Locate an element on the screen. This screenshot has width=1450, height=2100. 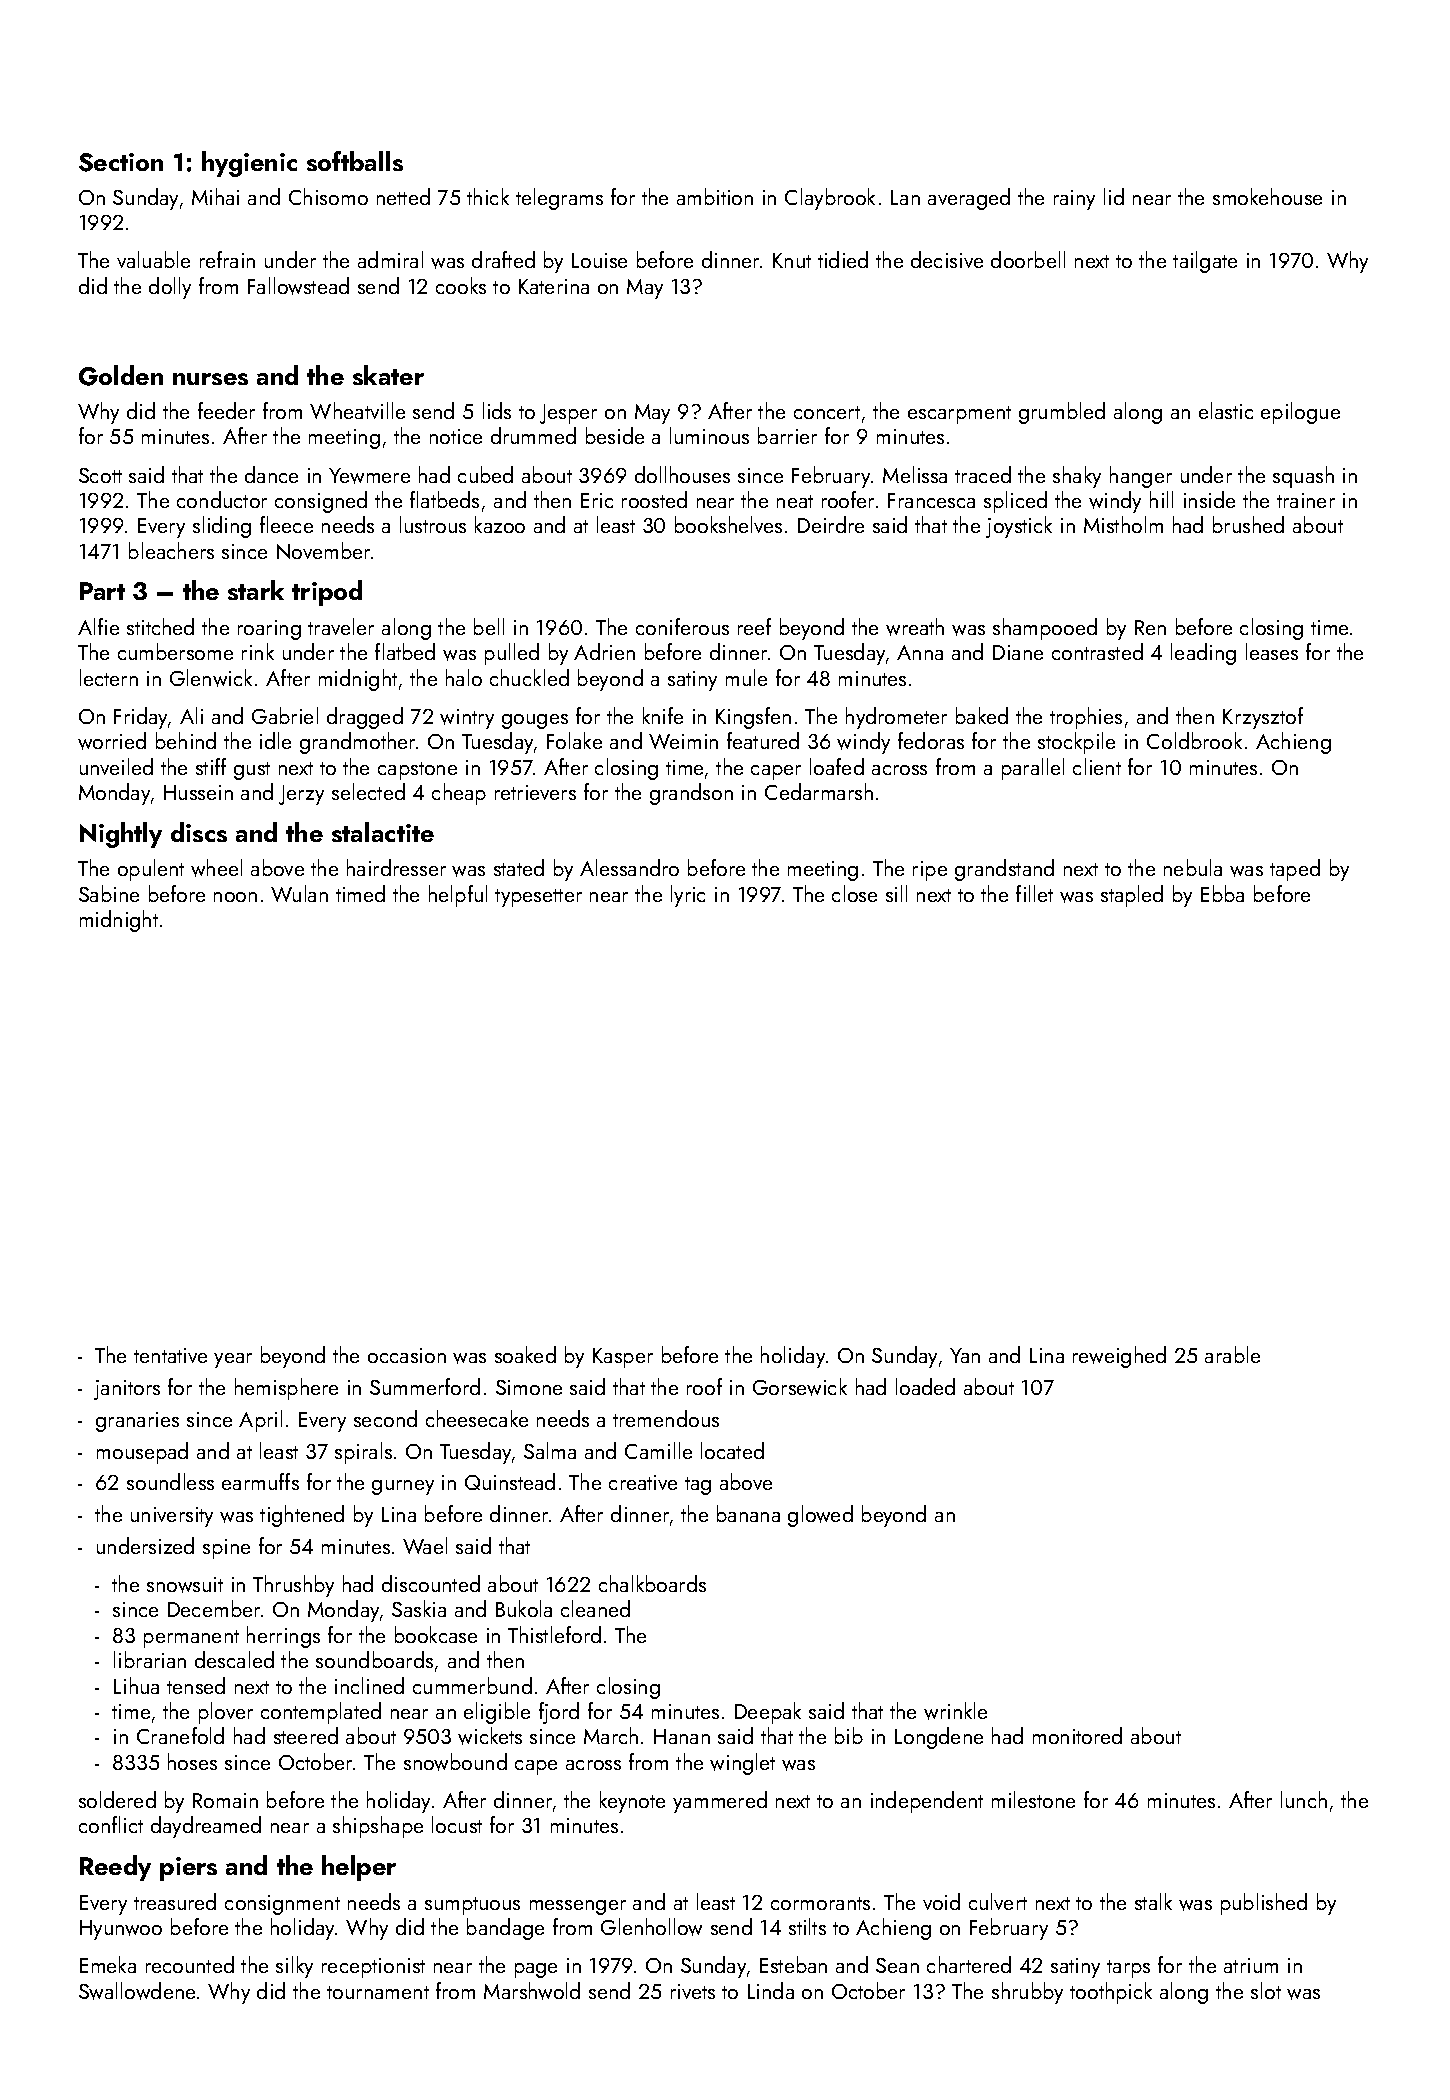
dollhouses is located at coordinates (682, 474).
